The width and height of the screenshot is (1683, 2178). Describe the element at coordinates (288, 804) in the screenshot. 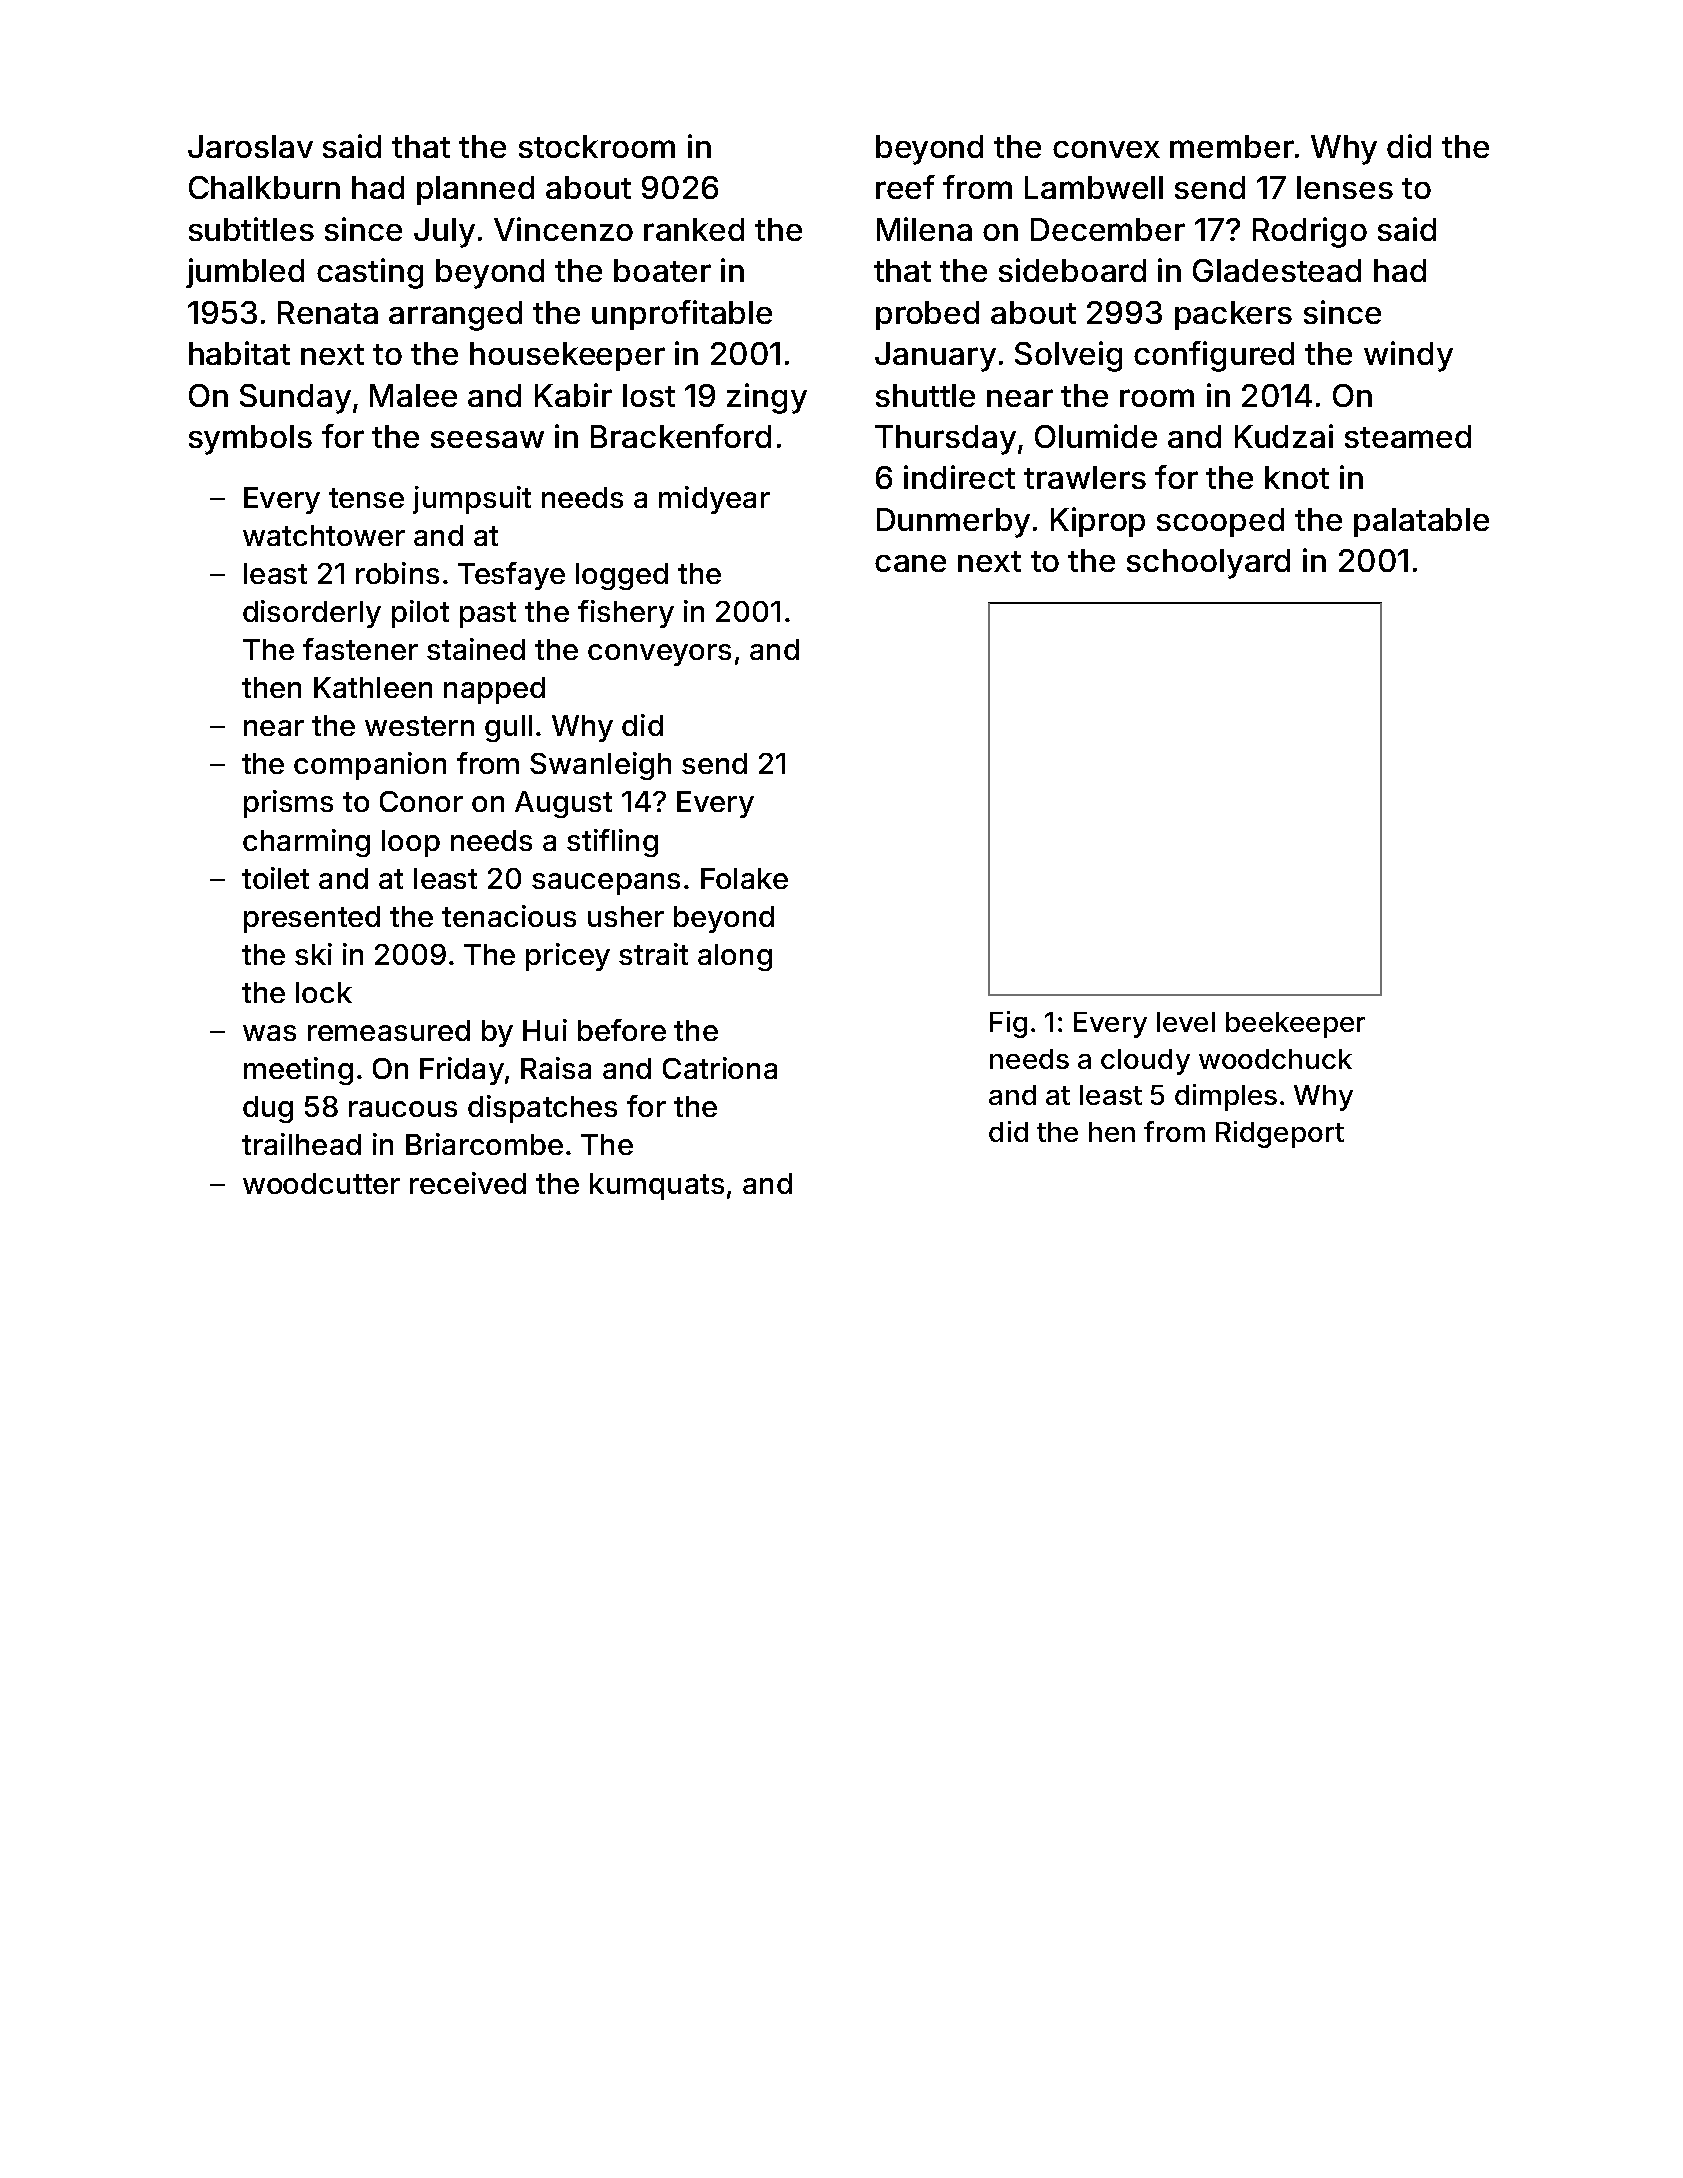

I see `prisms` at that location.
